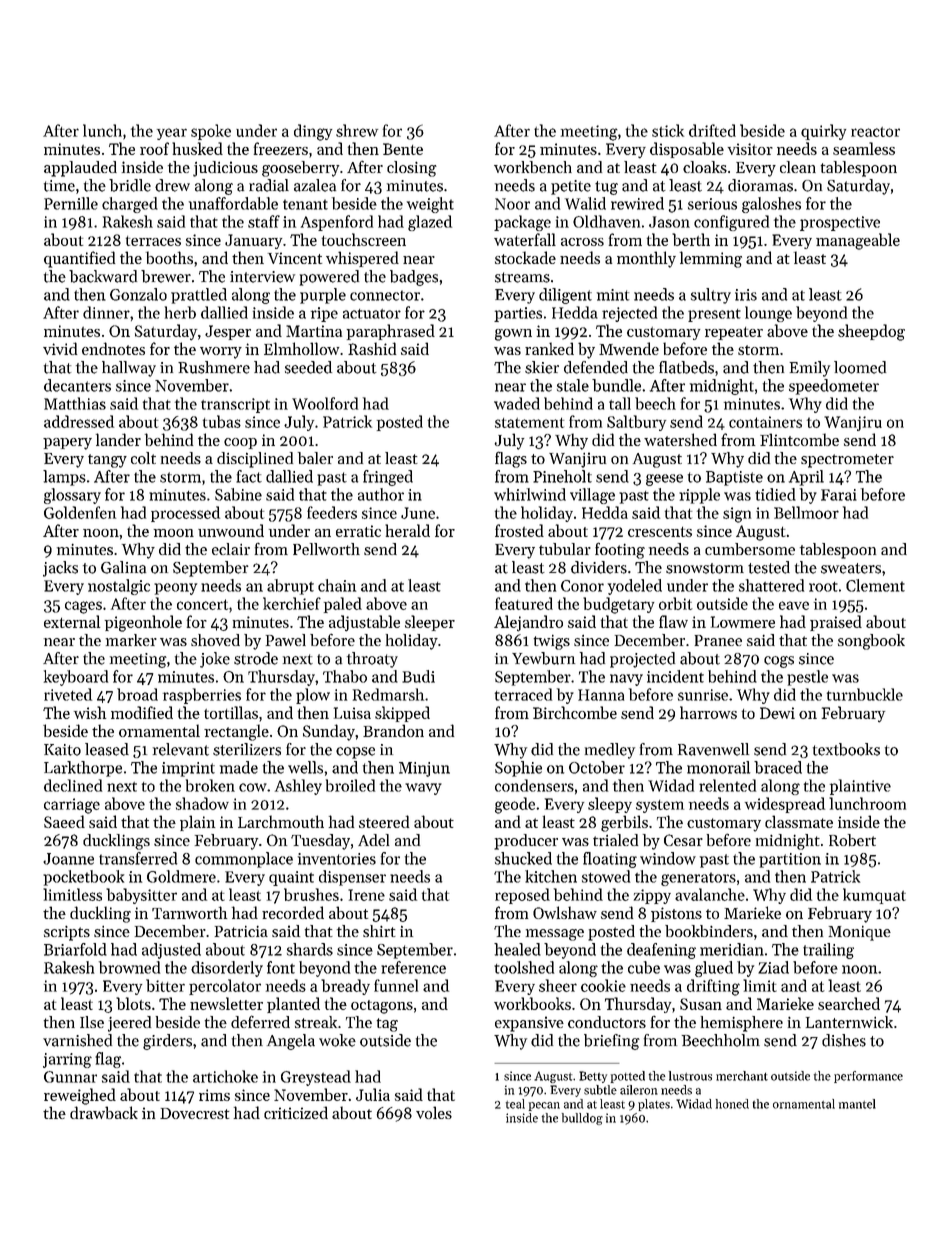  Describe the element at coordinates (194, 1113) in the image. I see `Dovecrest` at that location.
